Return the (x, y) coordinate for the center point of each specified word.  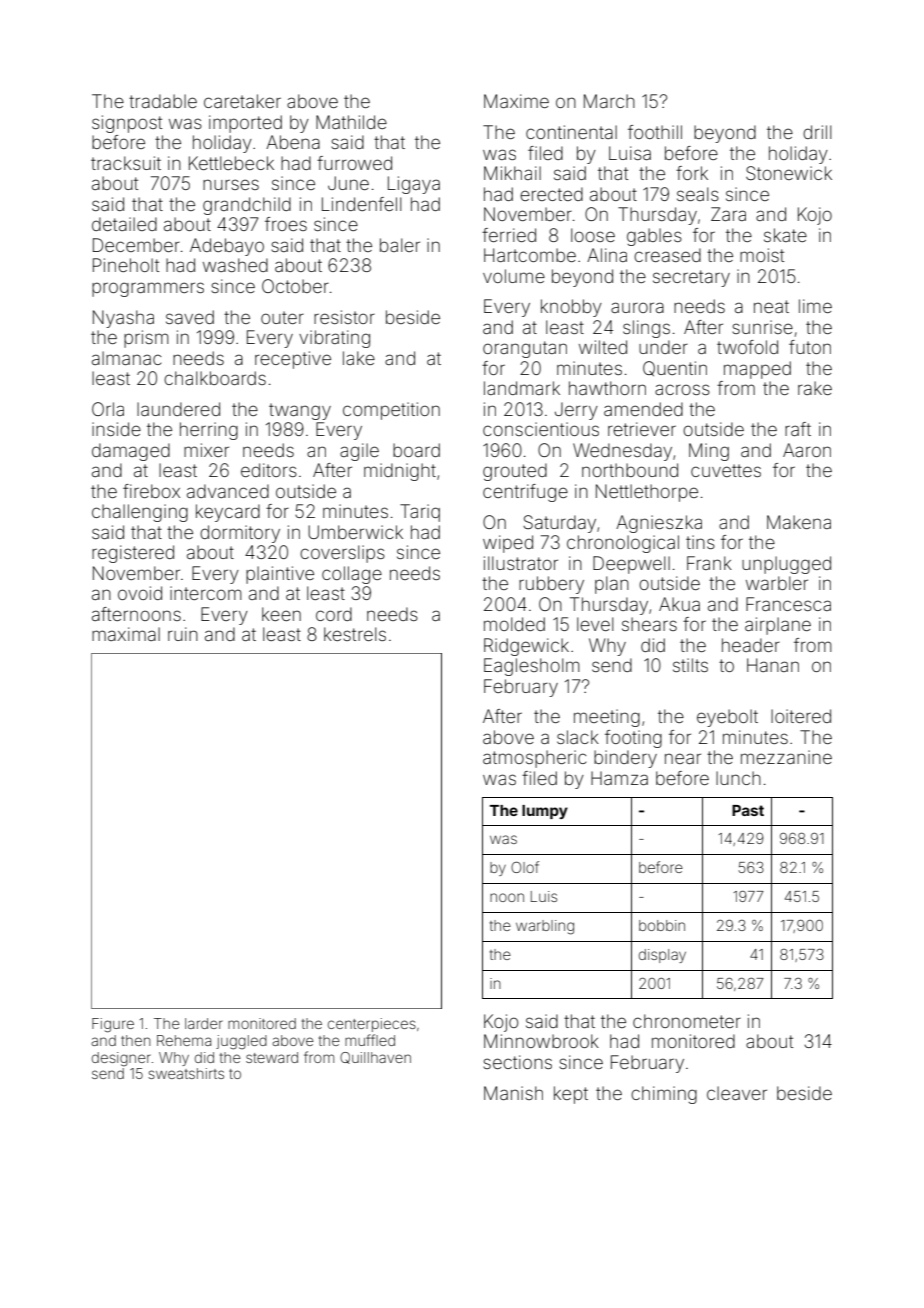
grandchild (247, 206)
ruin (183, 634)
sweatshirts (186, 1073)
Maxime (516, 101)
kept (571, 1095)
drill (817, 132)
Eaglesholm (532, 667)
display (662, 956)
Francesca (788, 604)
